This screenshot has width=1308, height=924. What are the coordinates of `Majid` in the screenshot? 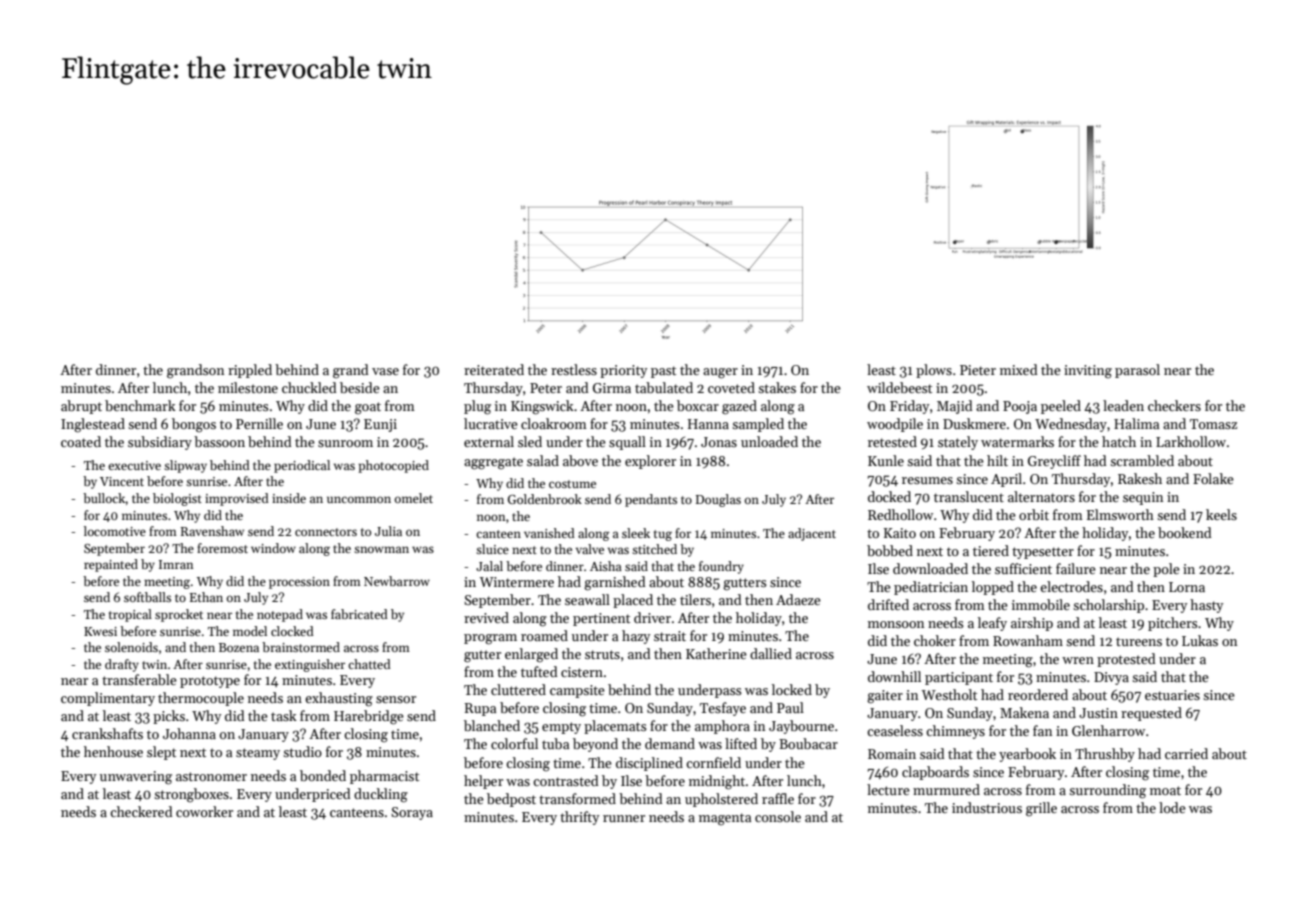 It's located at (955, 407).
